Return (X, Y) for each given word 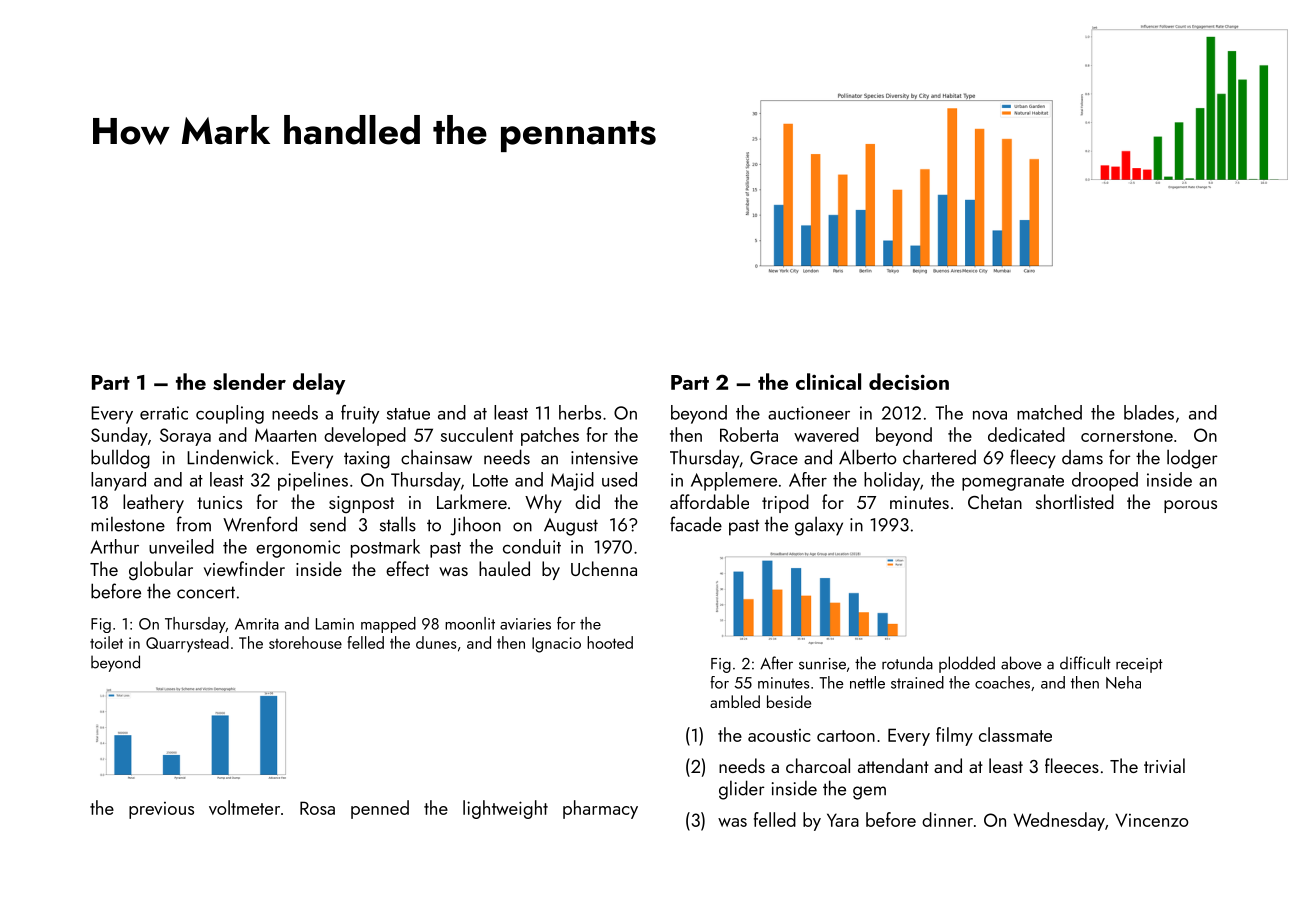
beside (789, 701)
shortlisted (1075, 501)
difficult (1085, 663)
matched (1049, 412)
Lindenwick (230, 457)
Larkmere (472, 501)
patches (550, 436)
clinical (828, 381)
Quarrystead (187, 644)
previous (161, 810)
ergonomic (298, 549)
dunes (436, 642)
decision (909, 381)
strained (917, 682)
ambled (735, 701)
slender (249, 381)
